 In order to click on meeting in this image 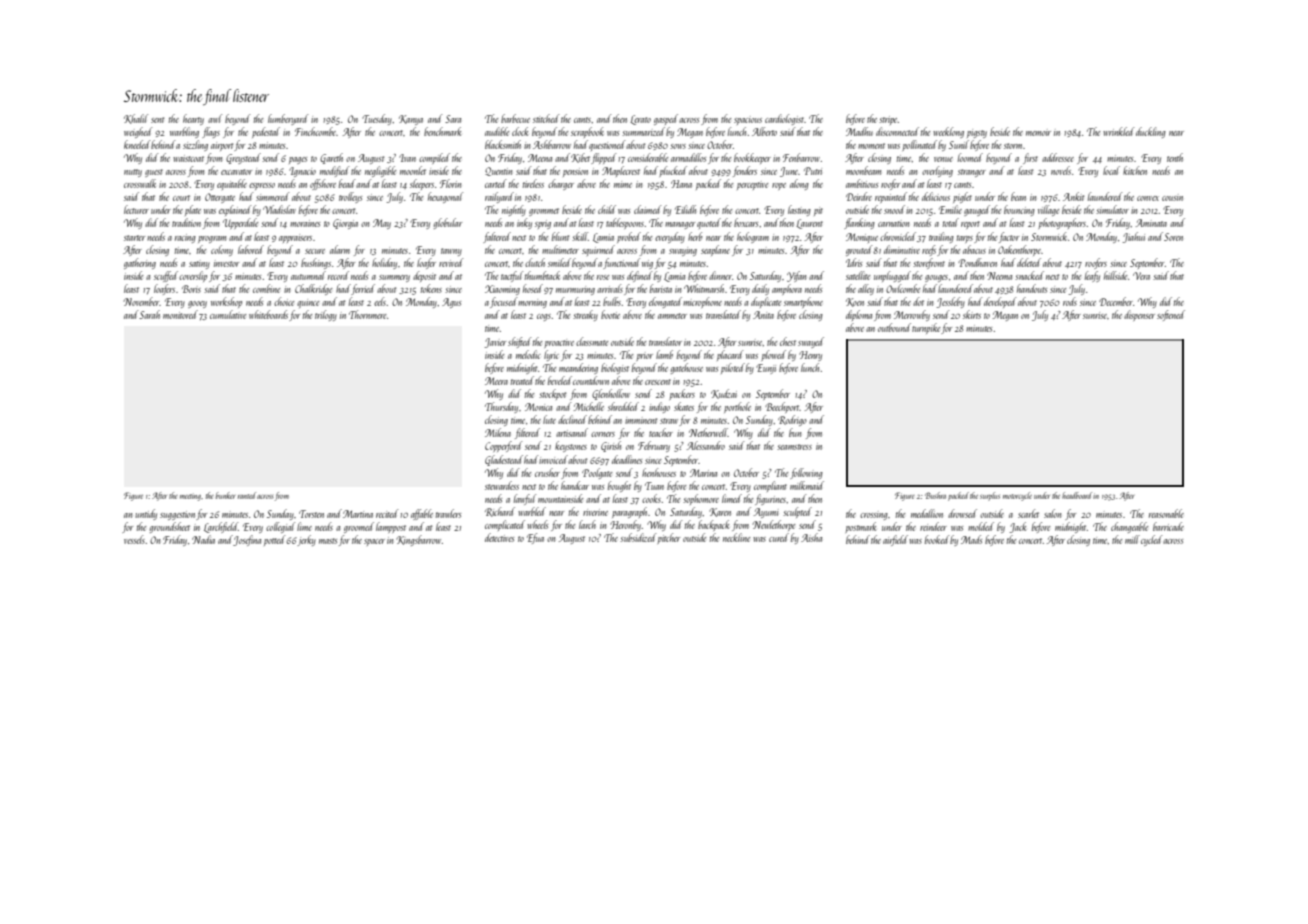, I will do `click(190, 497)`.
